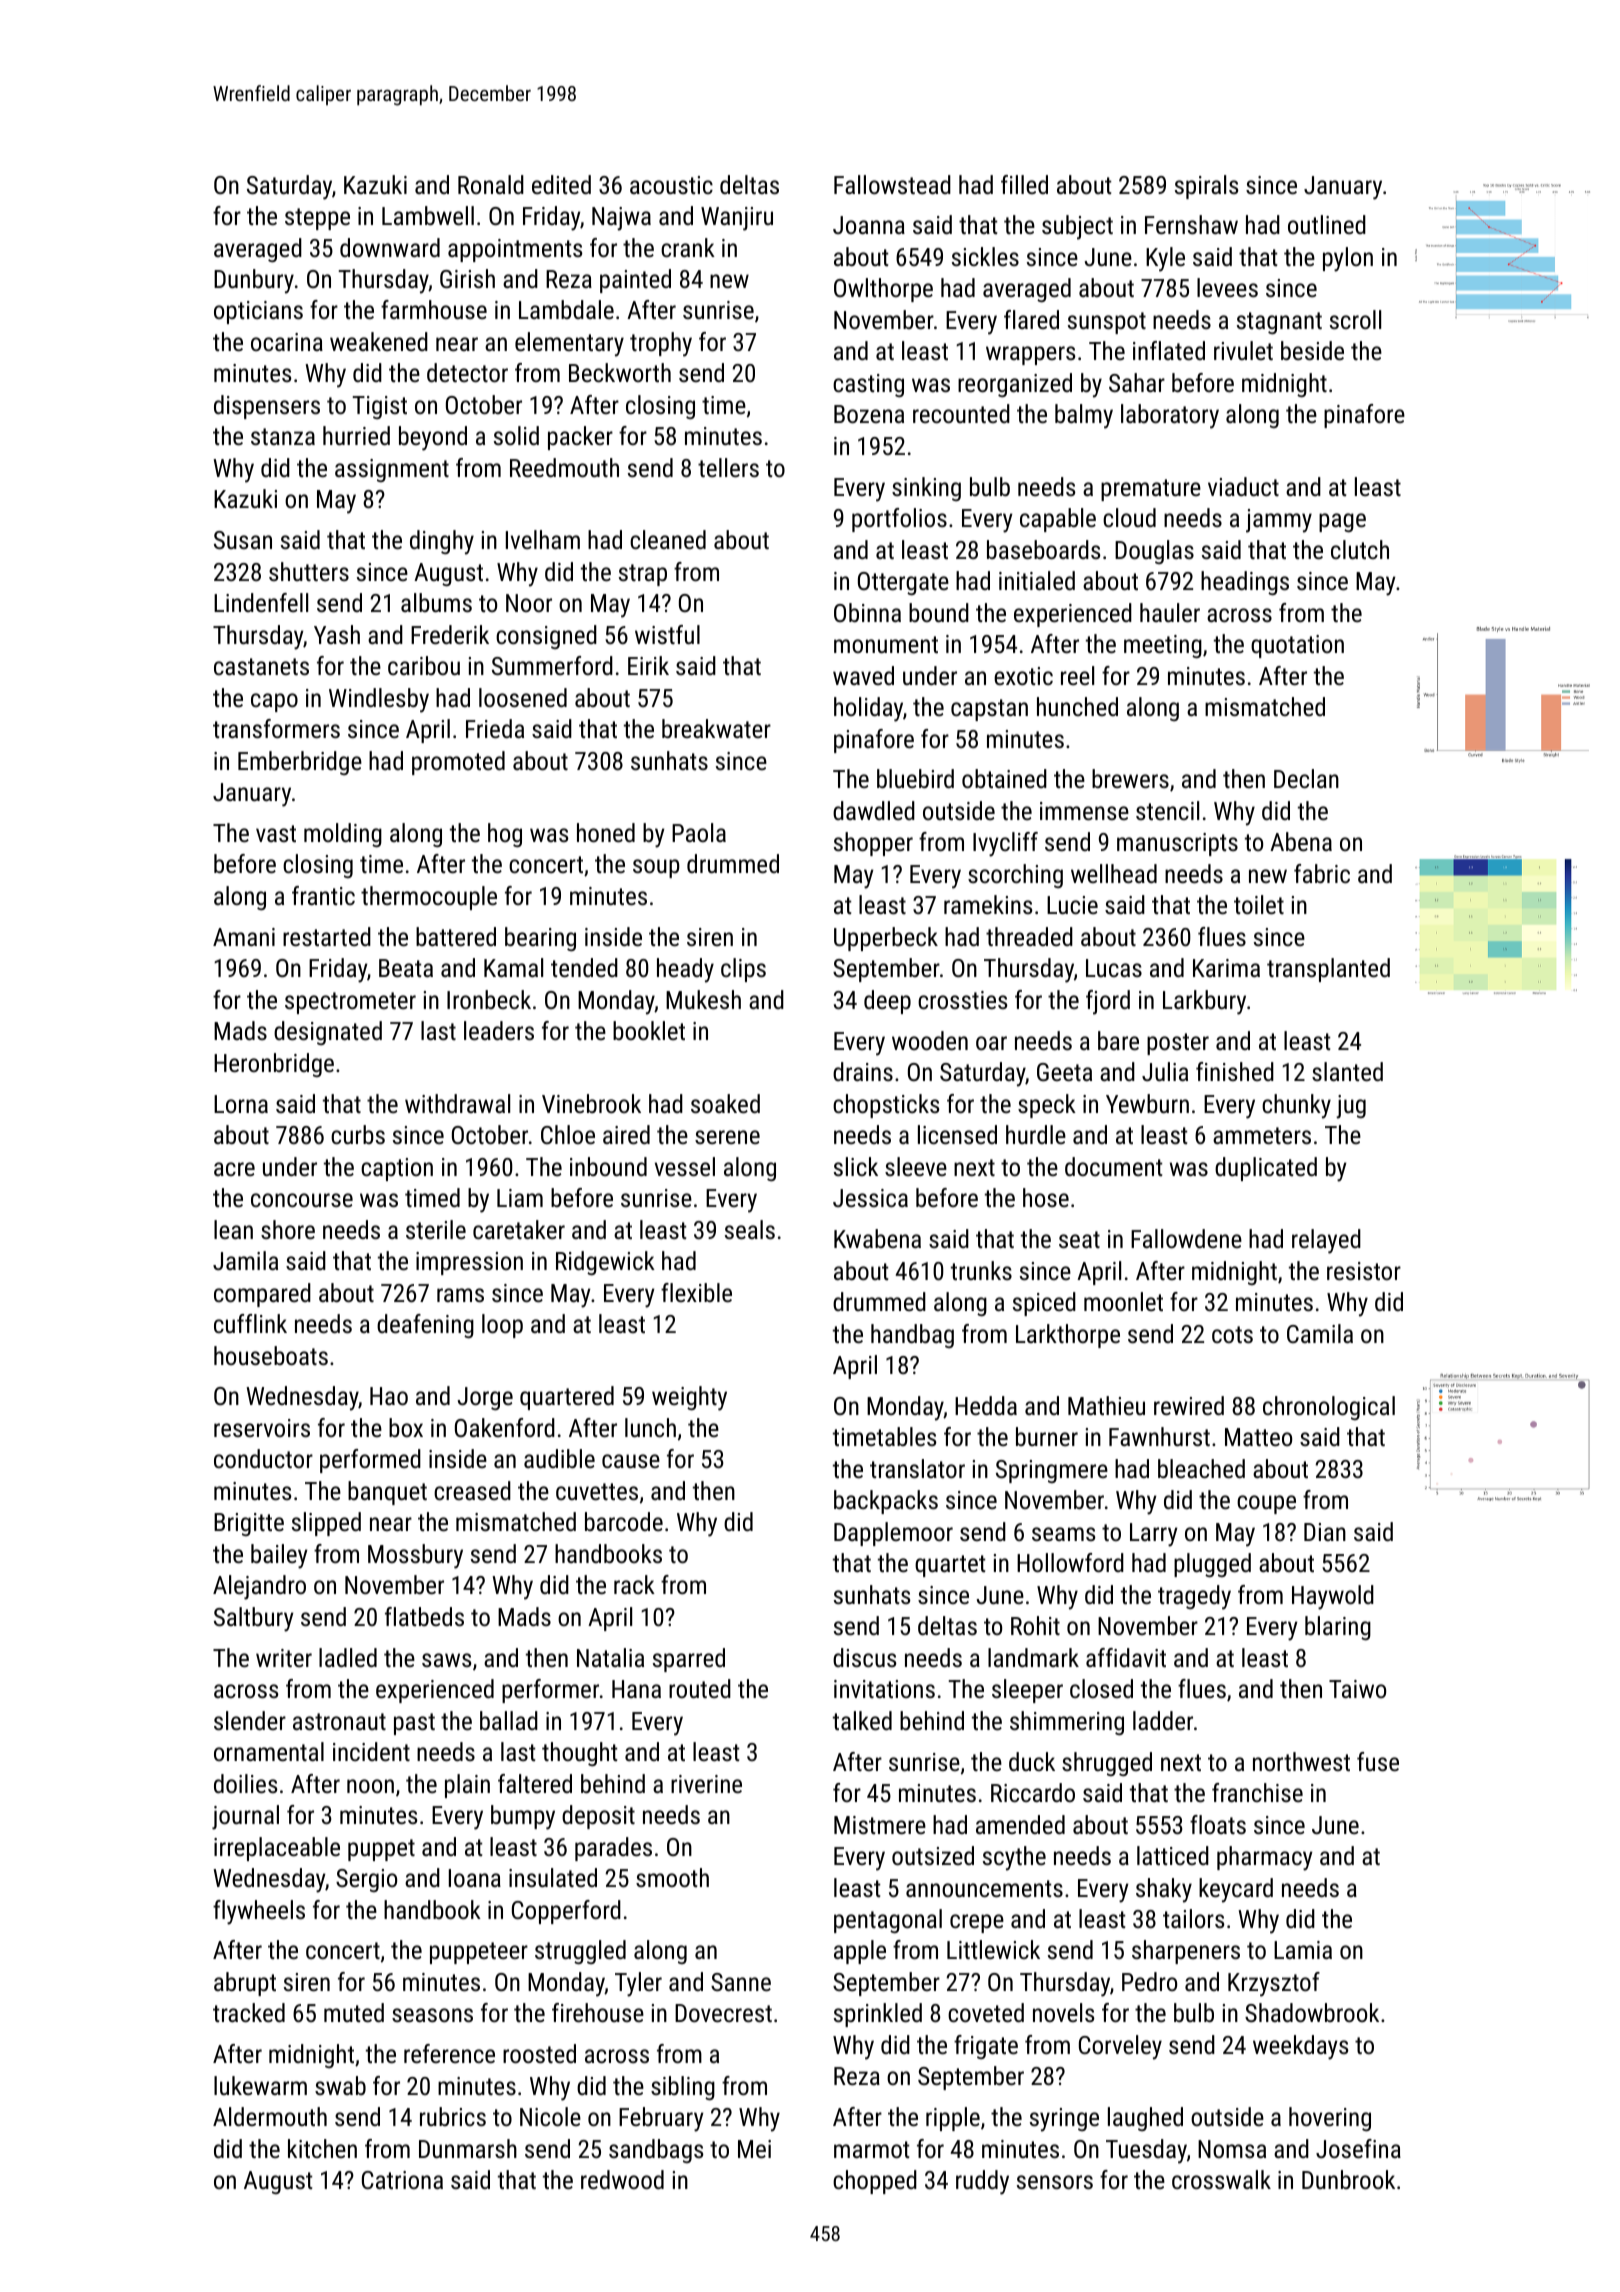 The width and height of the screenshot is (1620, 2292). Describe the element at coordinates (671, 185) in the screenshot. I see `acoustic` at that location.
